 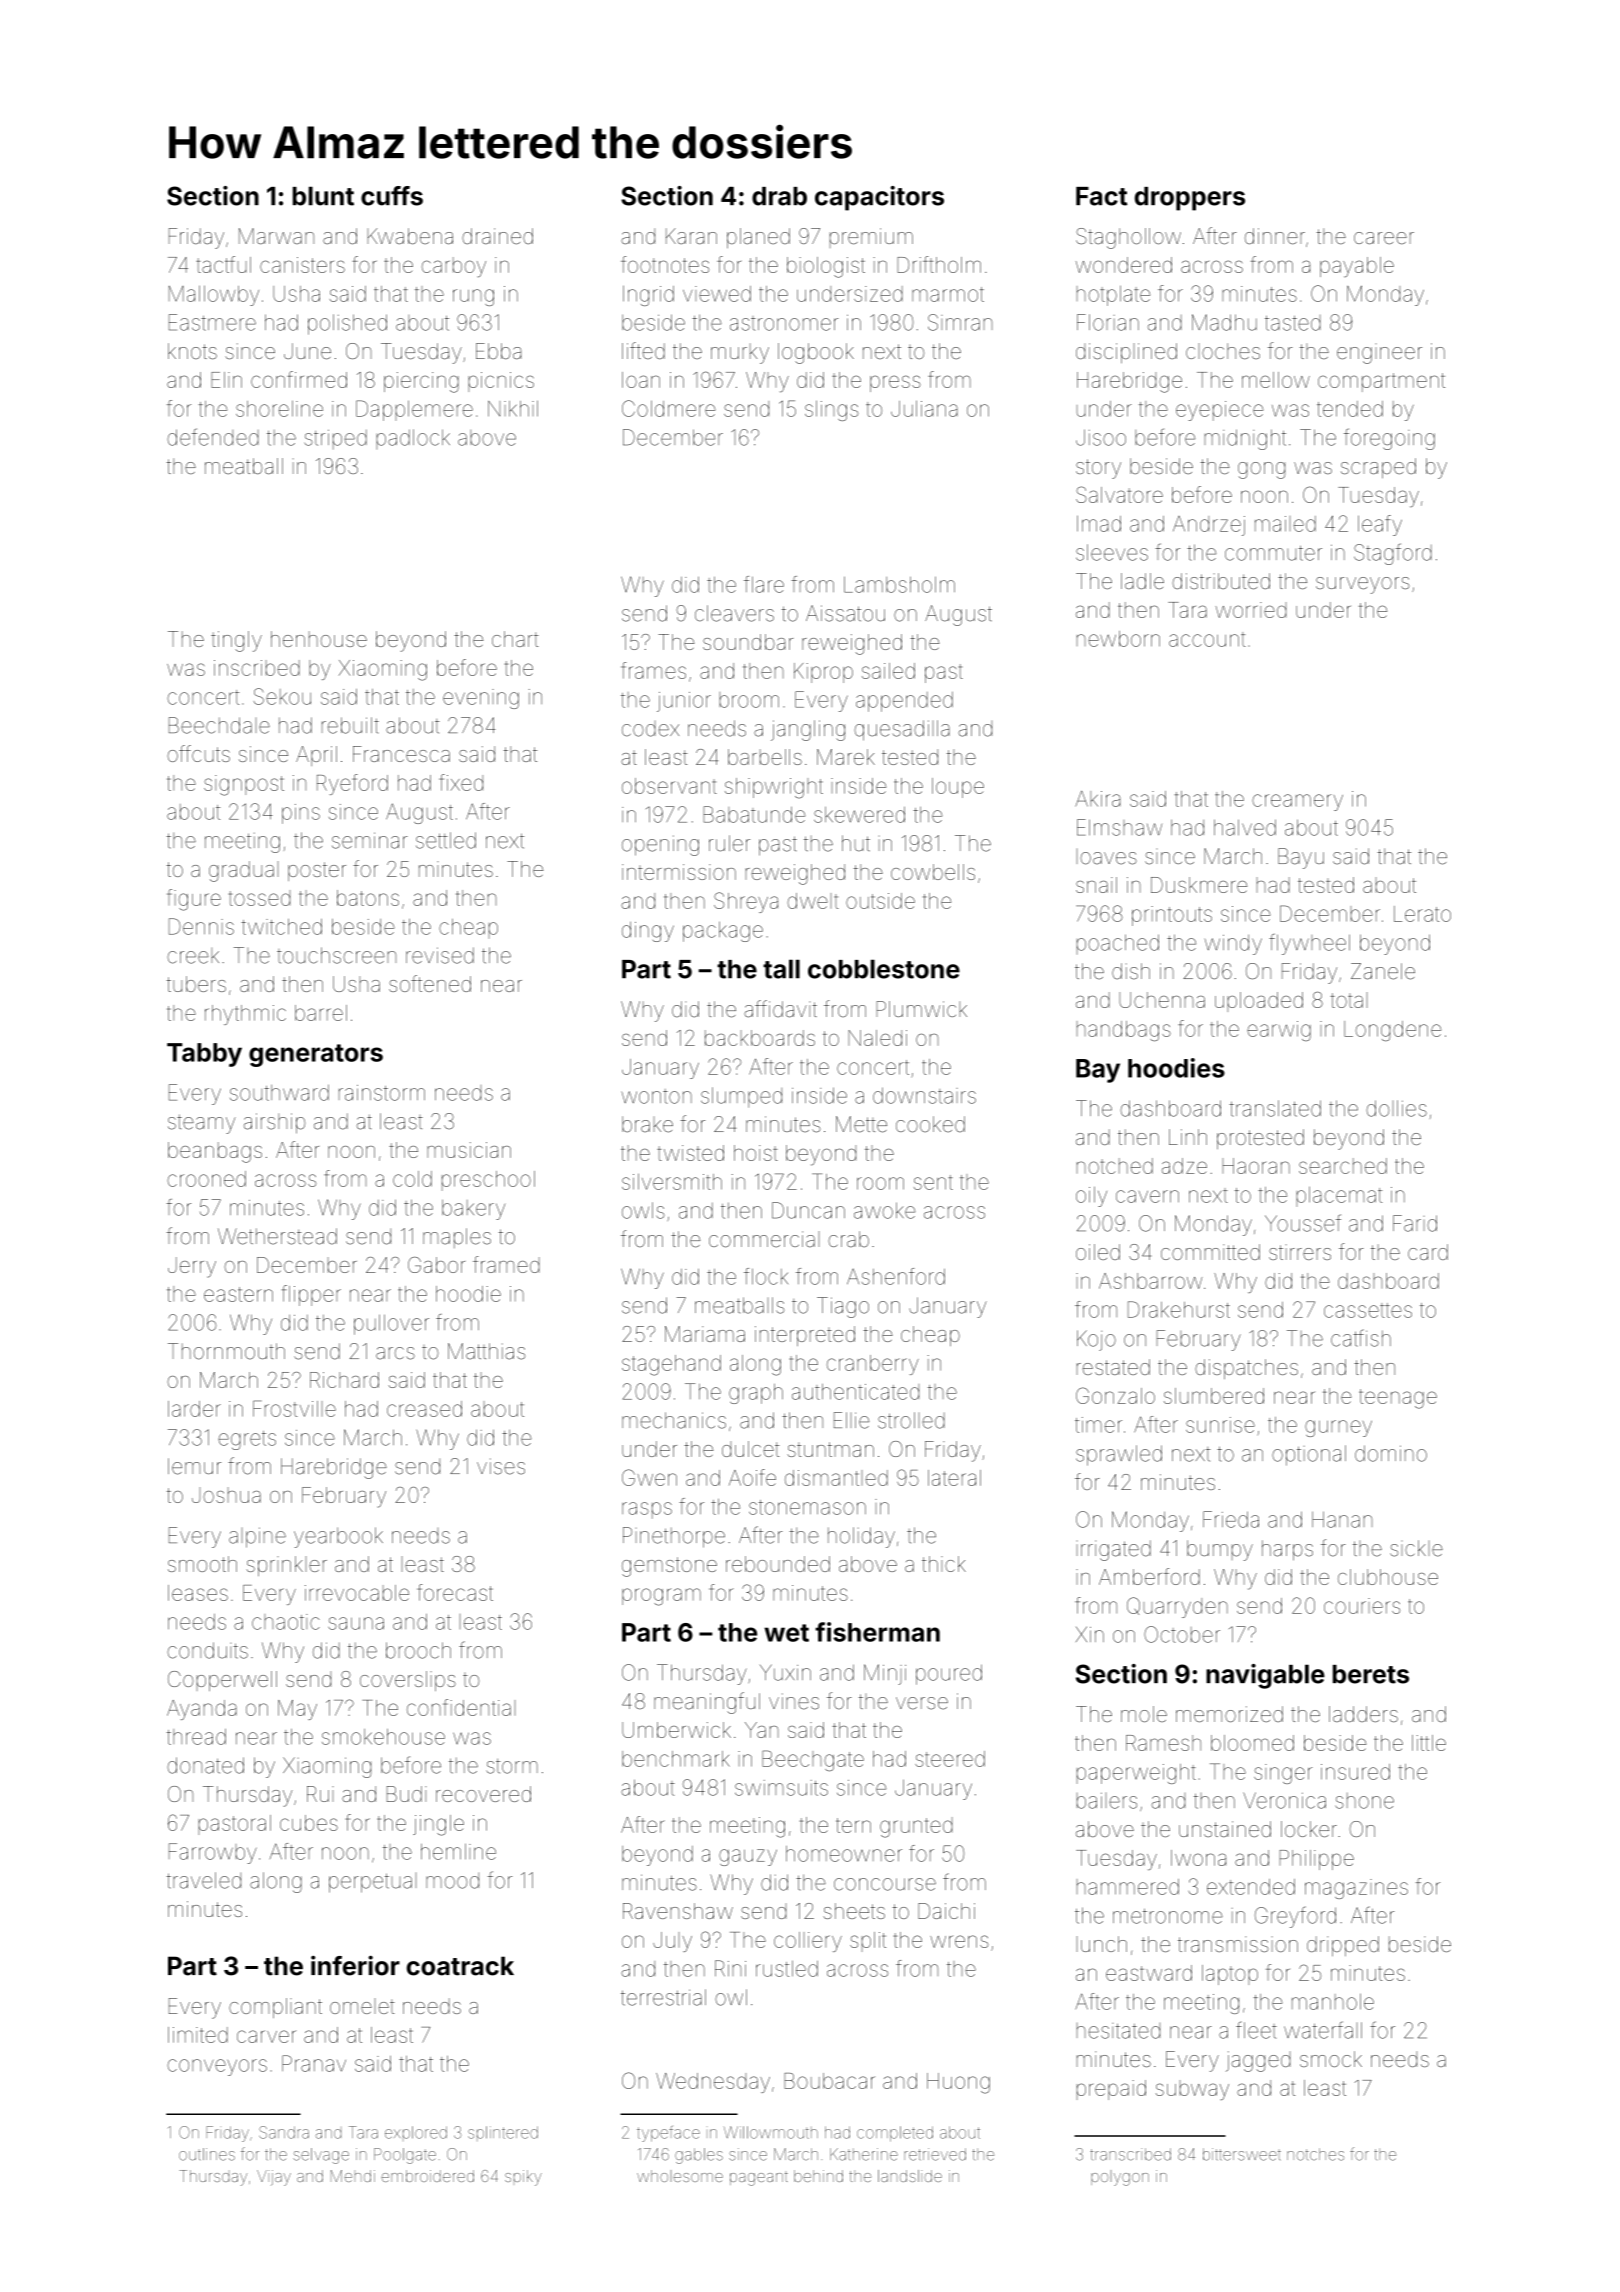 I want to click on smokehouse, so click(x=383, y=1737).
